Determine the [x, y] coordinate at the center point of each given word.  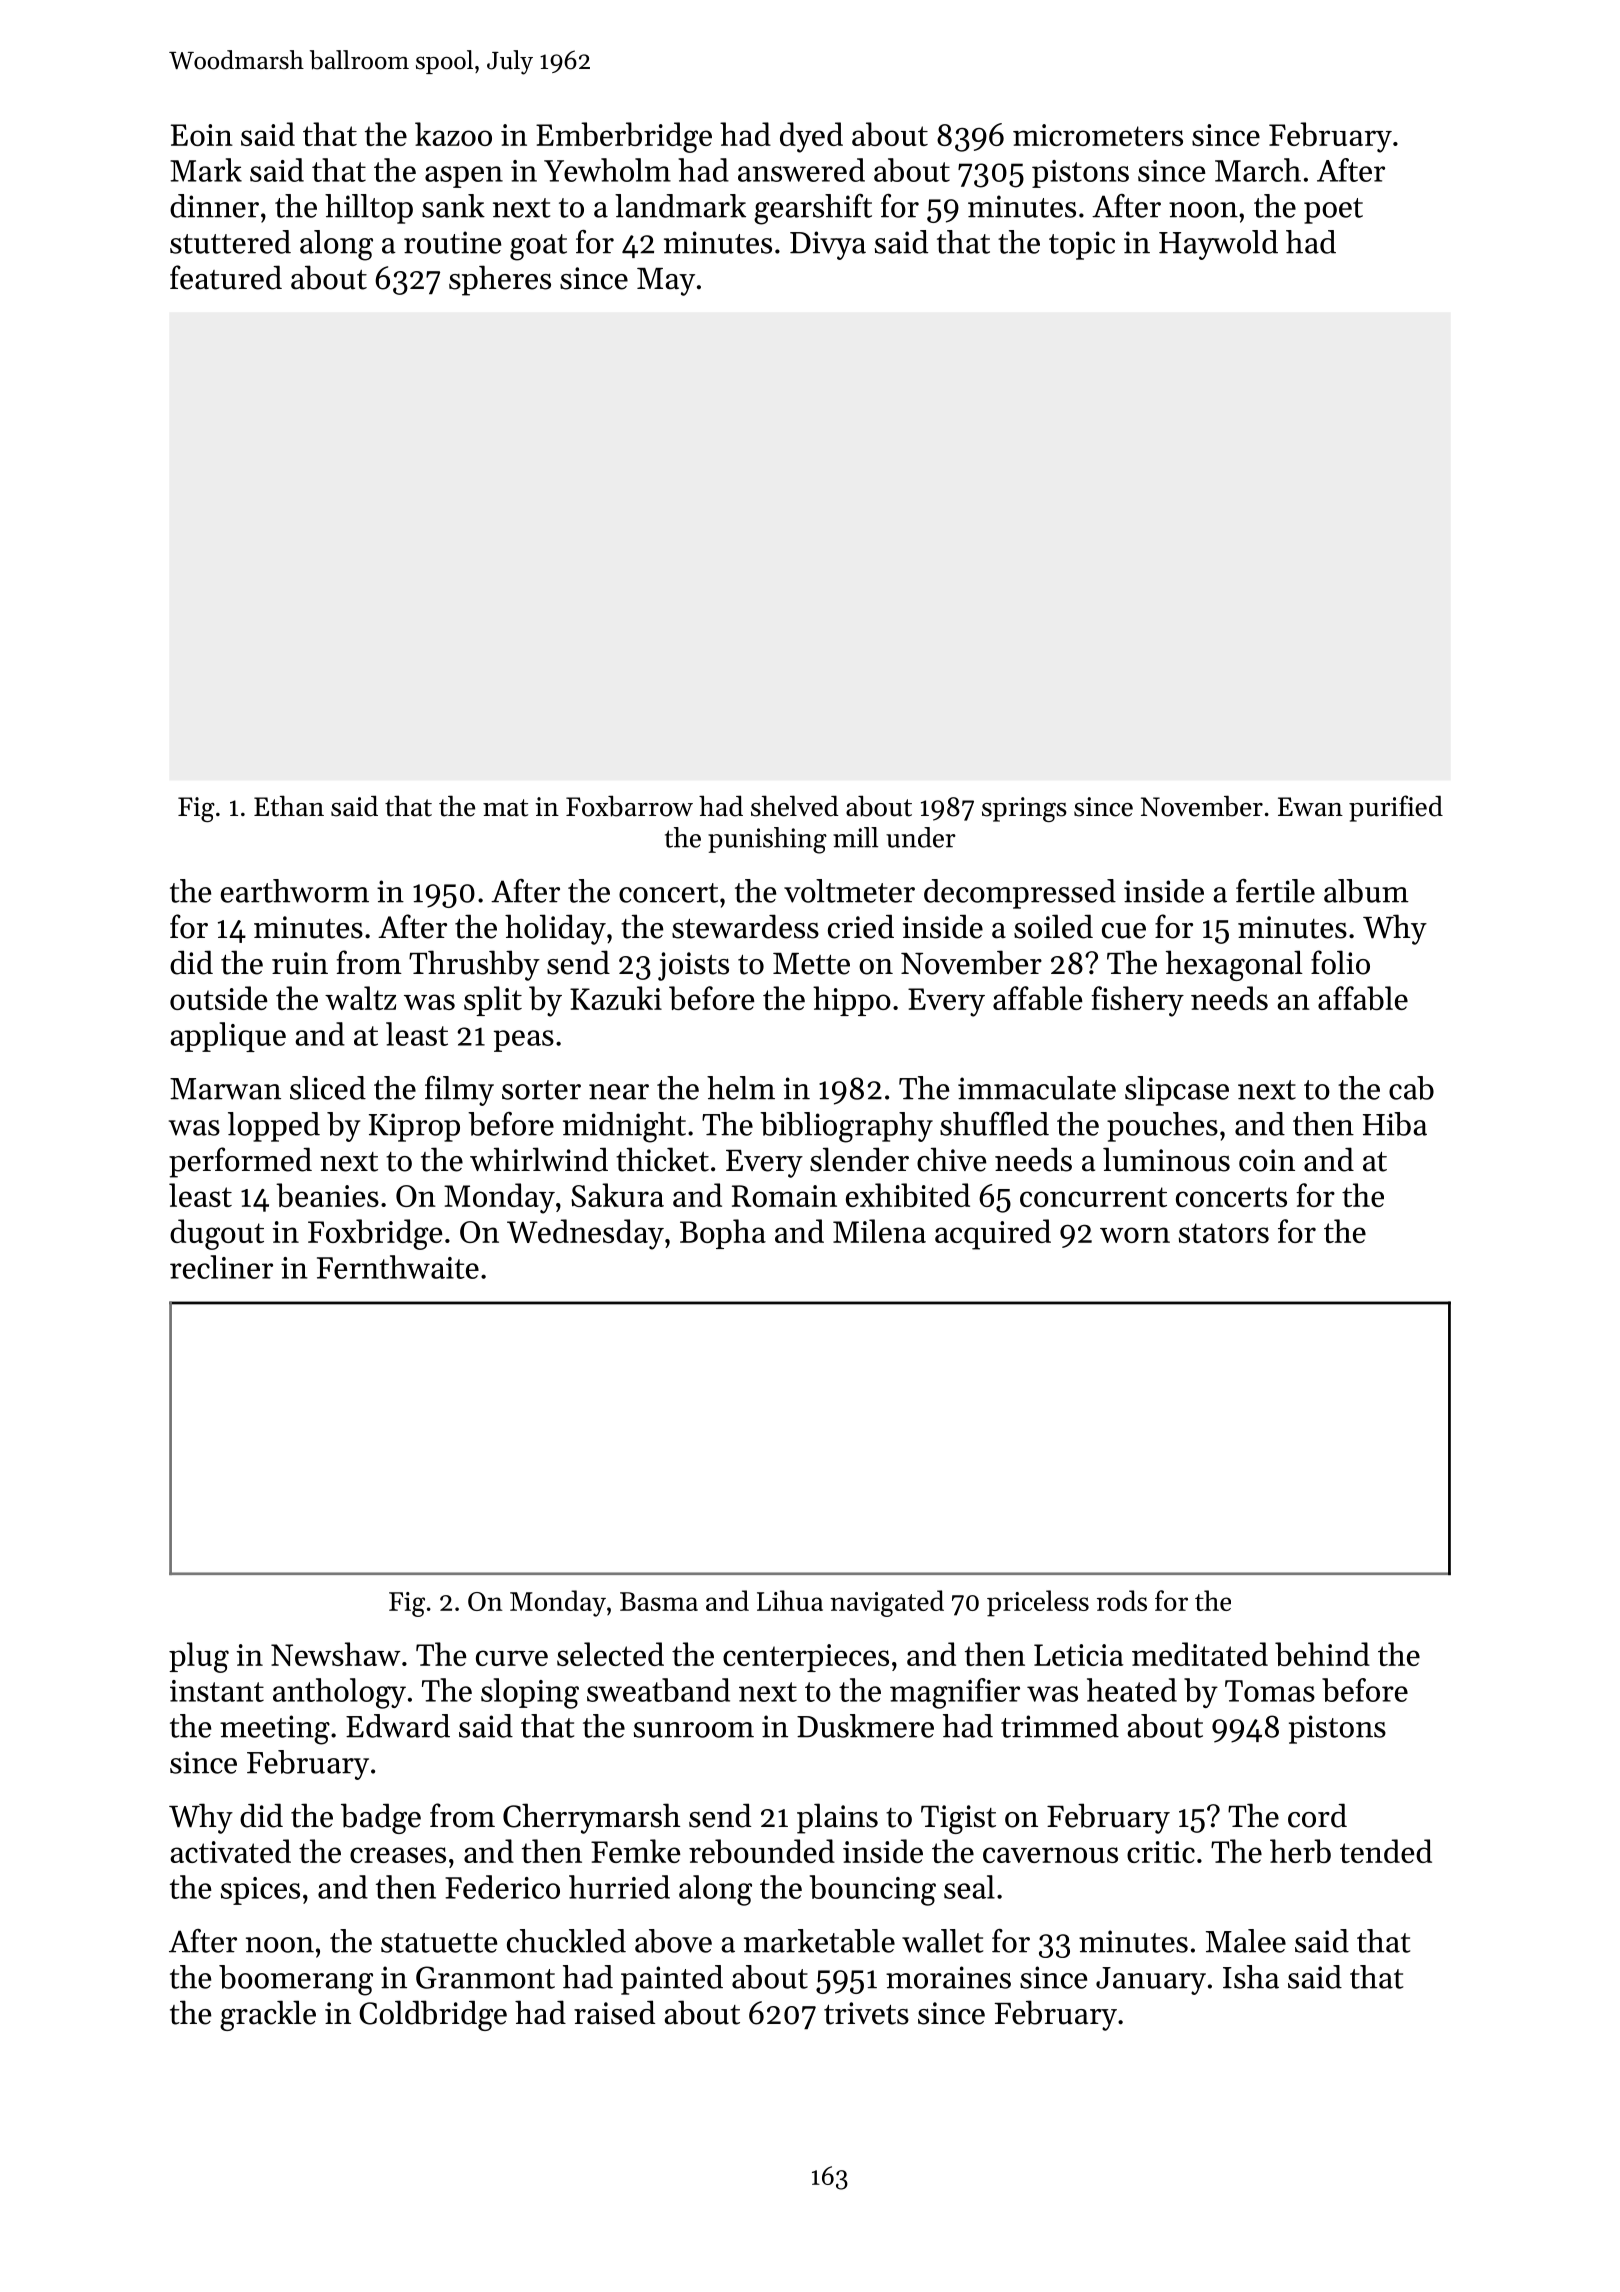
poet [1333, 211]
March [1258, 170]
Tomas [1270, 1691]
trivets [866, 2013]
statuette [439, 1943]
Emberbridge [624, 137]
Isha [1251, 1977]
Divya [828, 245]
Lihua [790, 1600]
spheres [500, 280]
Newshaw [336, 1654]
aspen [464, 177]
